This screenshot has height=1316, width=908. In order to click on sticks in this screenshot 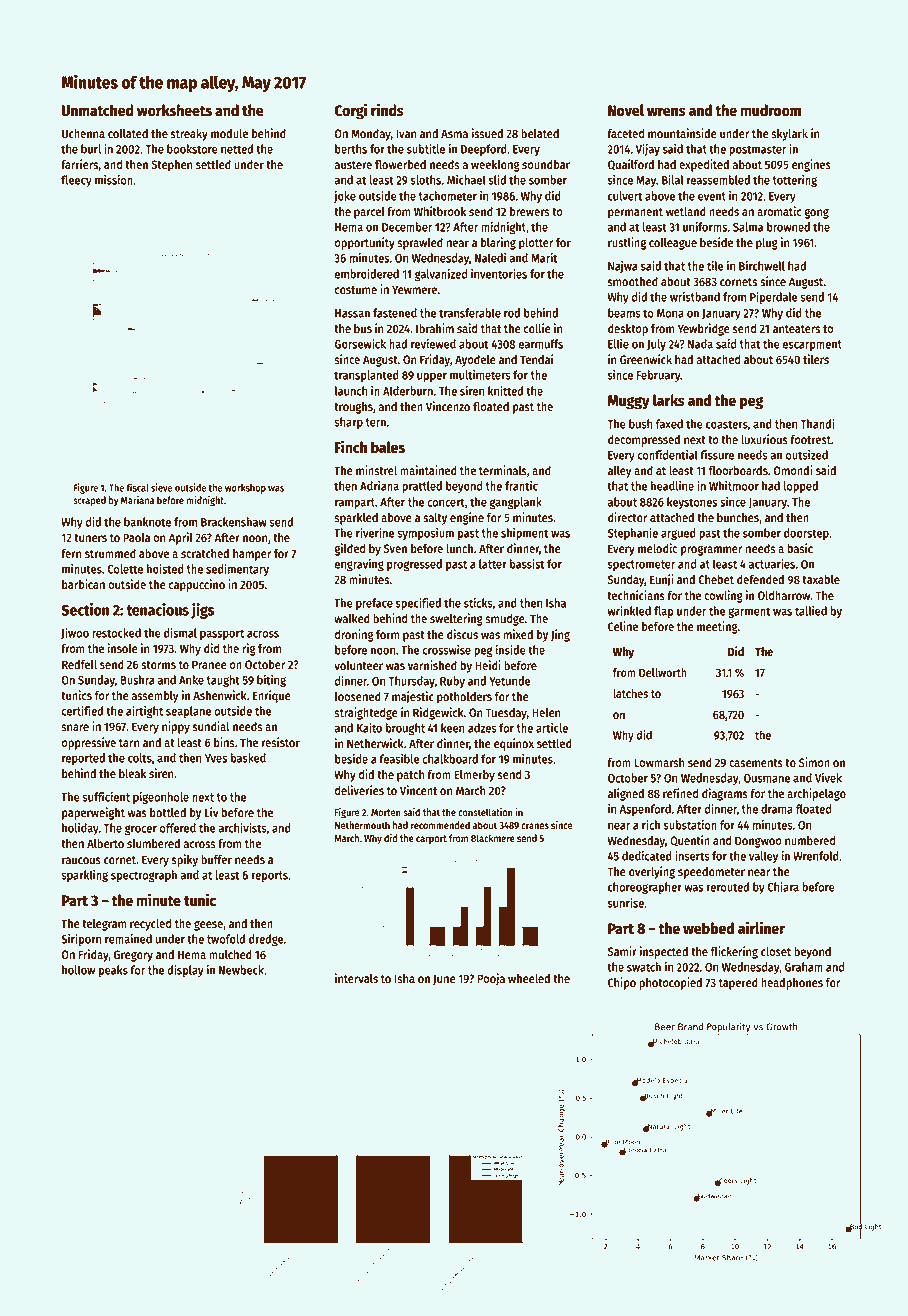, I will do `click(478, 603)`.
